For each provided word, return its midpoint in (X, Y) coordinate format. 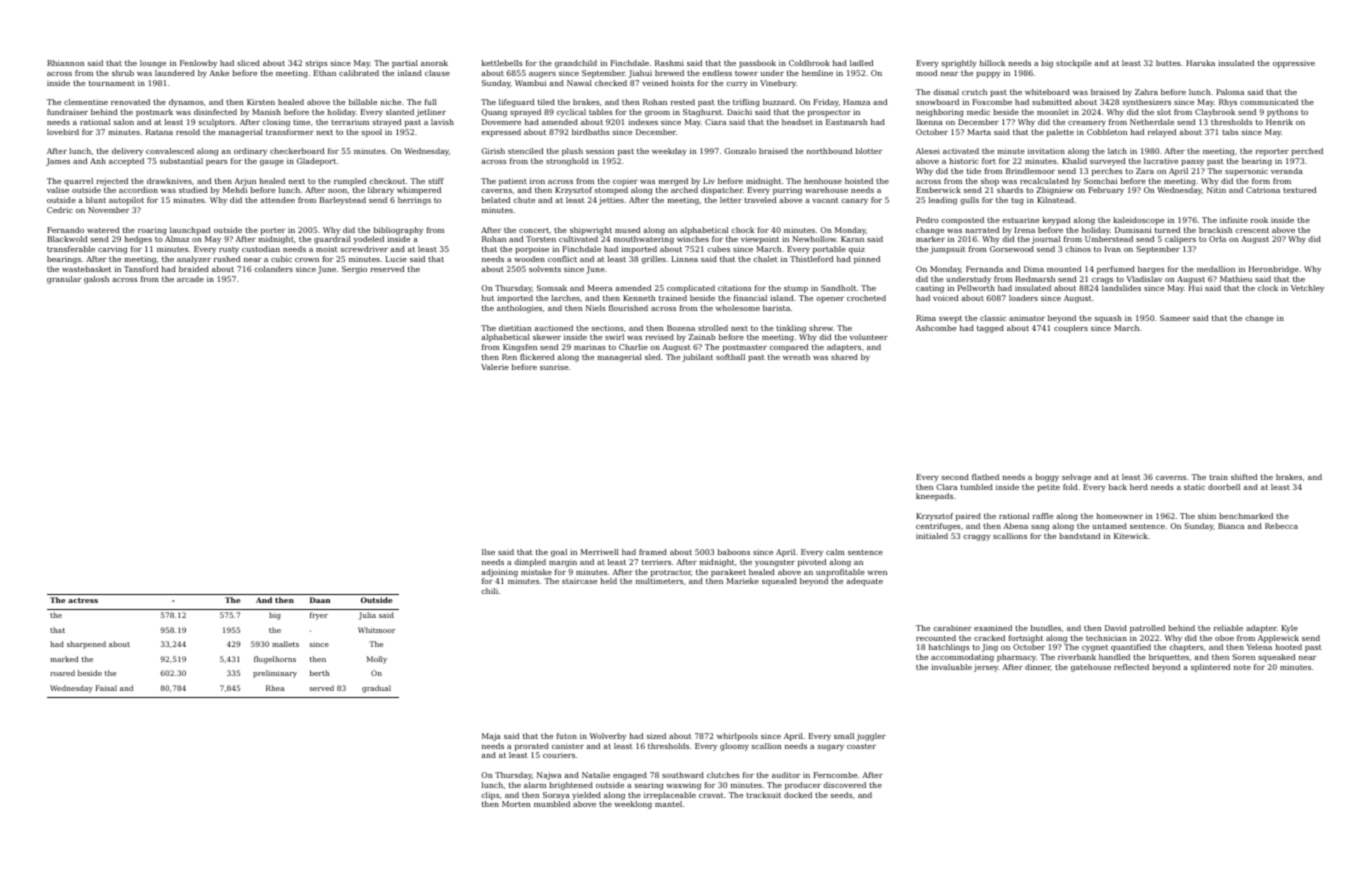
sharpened (86, 645)
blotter (869, 151)
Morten (516, 804)
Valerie (495, 367)
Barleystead (343, 201)
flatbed (985, 477)
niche (390, 102)
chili (489, 591)
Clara (946, 487)
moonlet (1053, 112)
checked (611, 83)
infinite (1234, 220)
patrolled (1147, 629)
